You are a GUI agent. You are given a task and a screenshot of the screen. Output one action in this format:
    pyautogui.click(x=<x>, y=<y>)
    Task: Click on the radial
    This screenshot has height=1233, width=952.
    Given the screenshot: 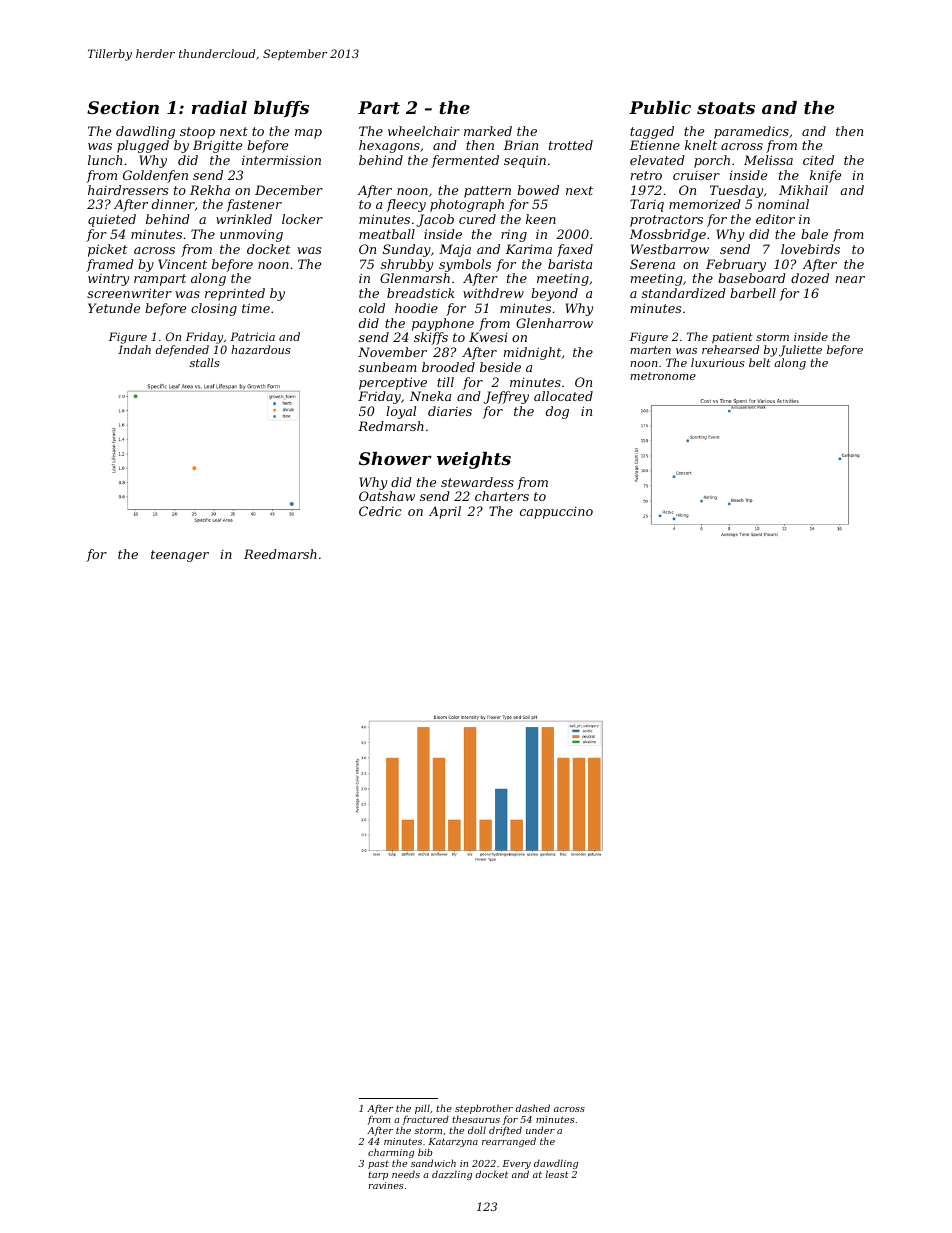 What is the action you would take?
    pyautogui.click(x=219, y=107)
